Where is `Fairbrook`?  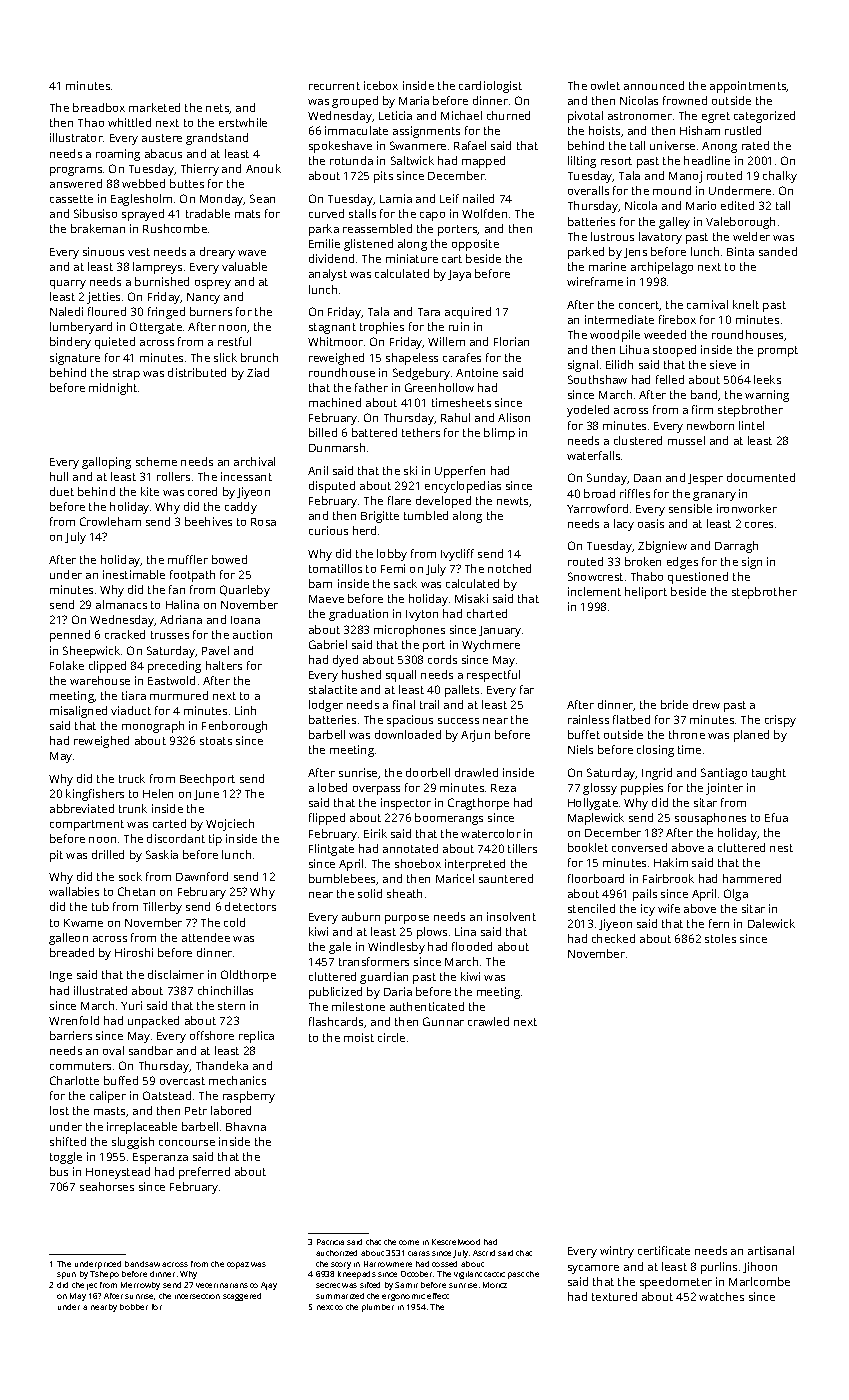 Fairbrook is located at coordinates (668, 878).
